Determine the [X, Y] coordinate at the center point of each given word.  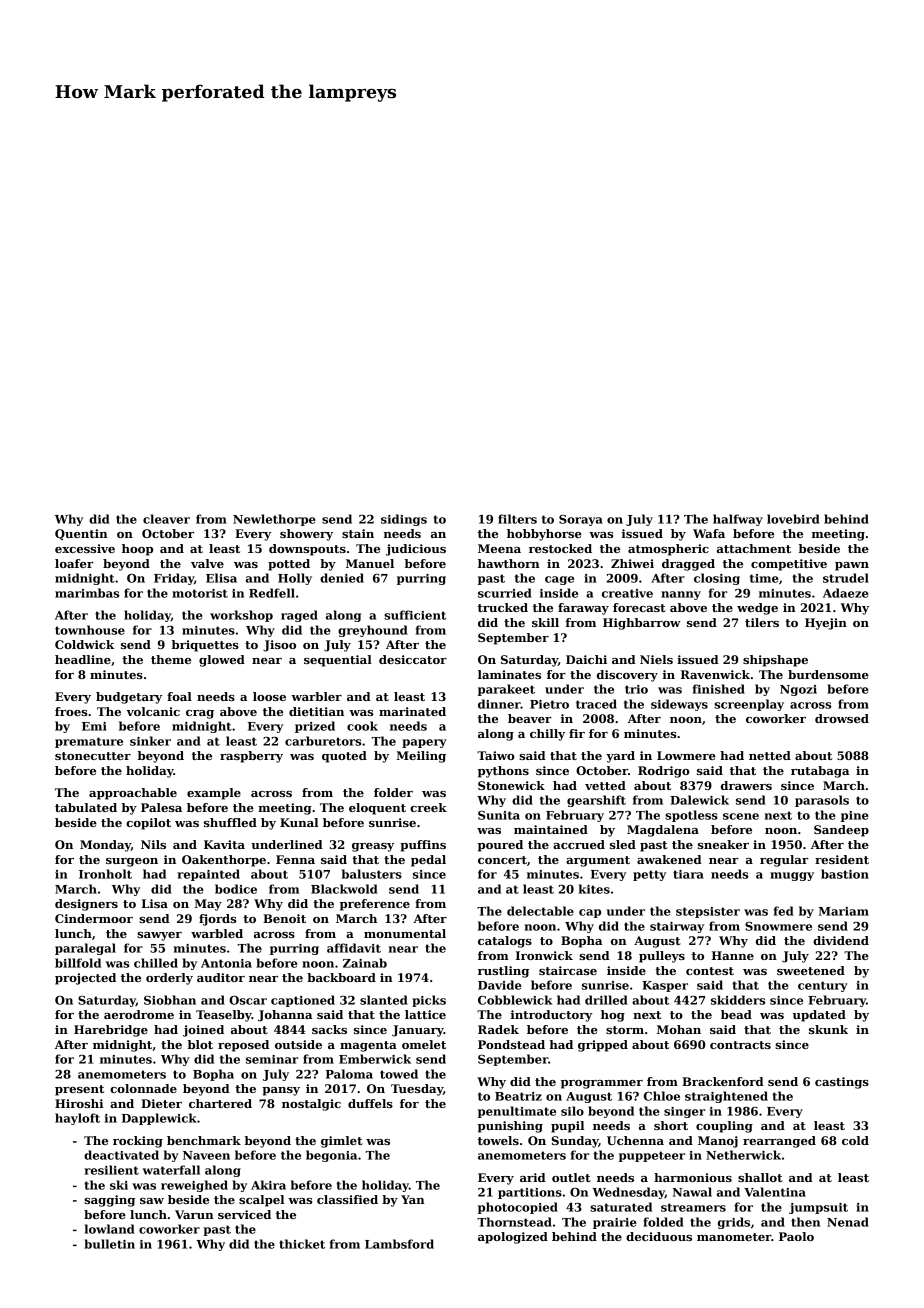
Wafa [709, 533]
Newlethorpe [274, 520]
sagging [109, 1201]
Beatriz [518, 1096]
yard [620, 757]
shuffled [230, 822]
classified [347, 1199]
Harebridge [111, 1031]
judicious [416, 550]
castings [842, 1083]
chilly [547, 735]
